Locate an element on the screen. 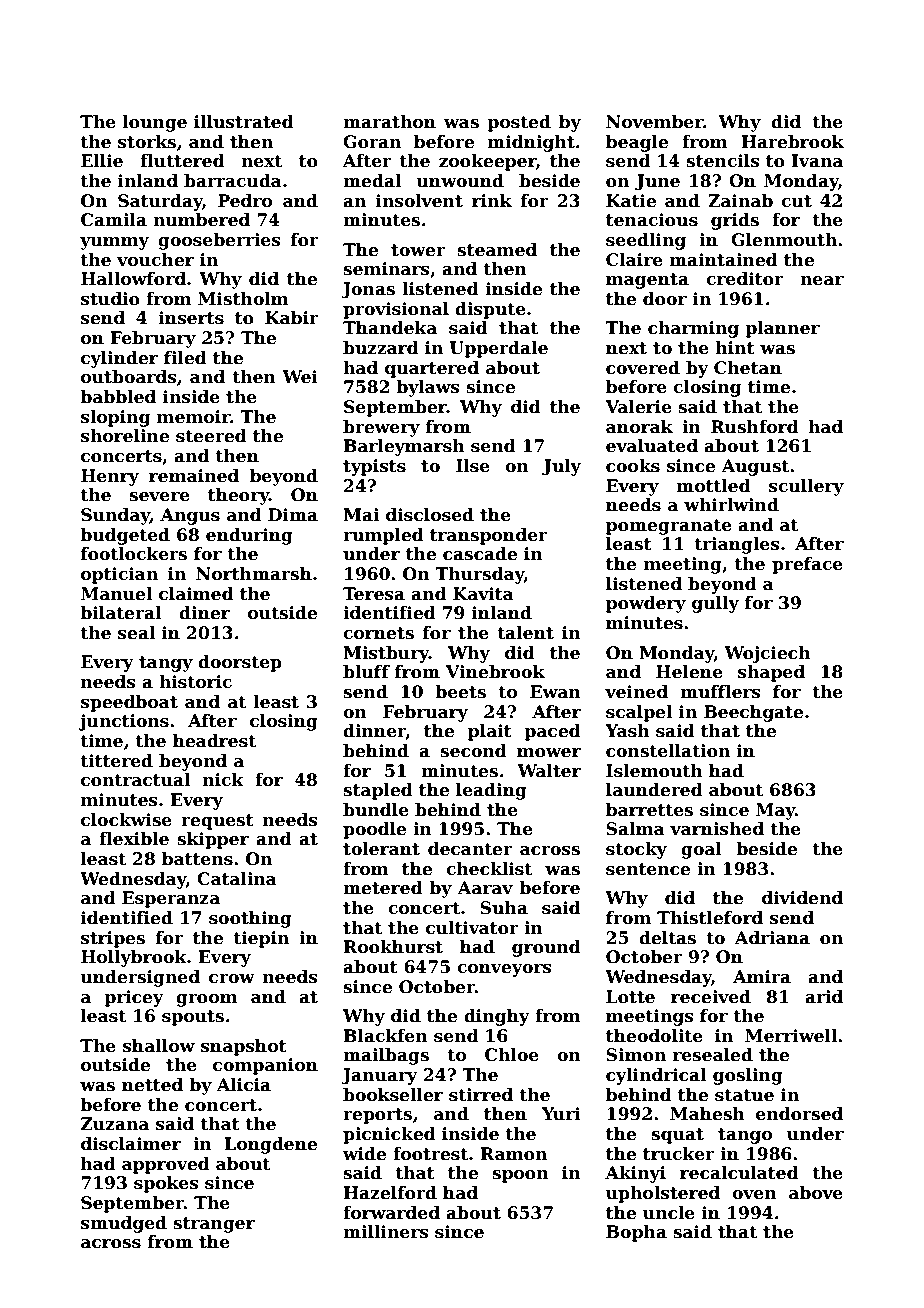  smudged is located at coordinates (124, 1224).
